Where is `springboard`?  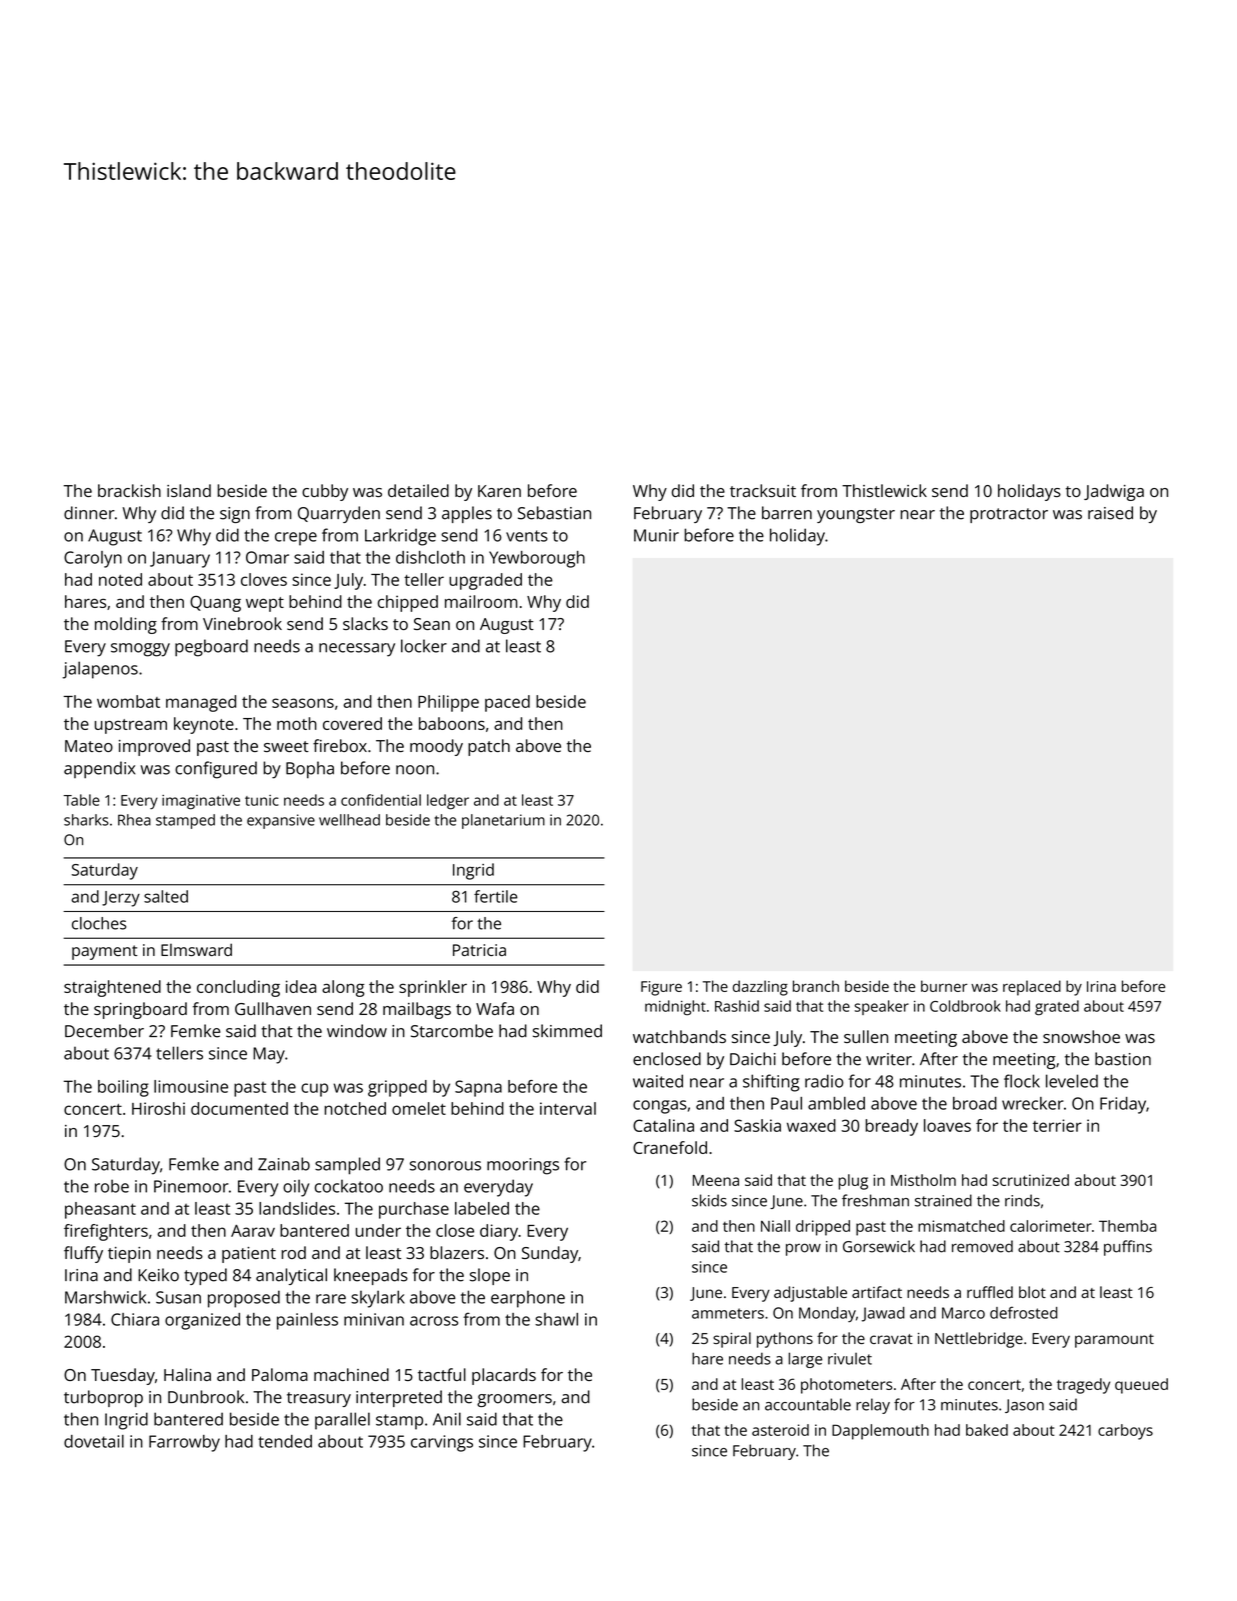 springboard is located at coordinates (140, 1010).
